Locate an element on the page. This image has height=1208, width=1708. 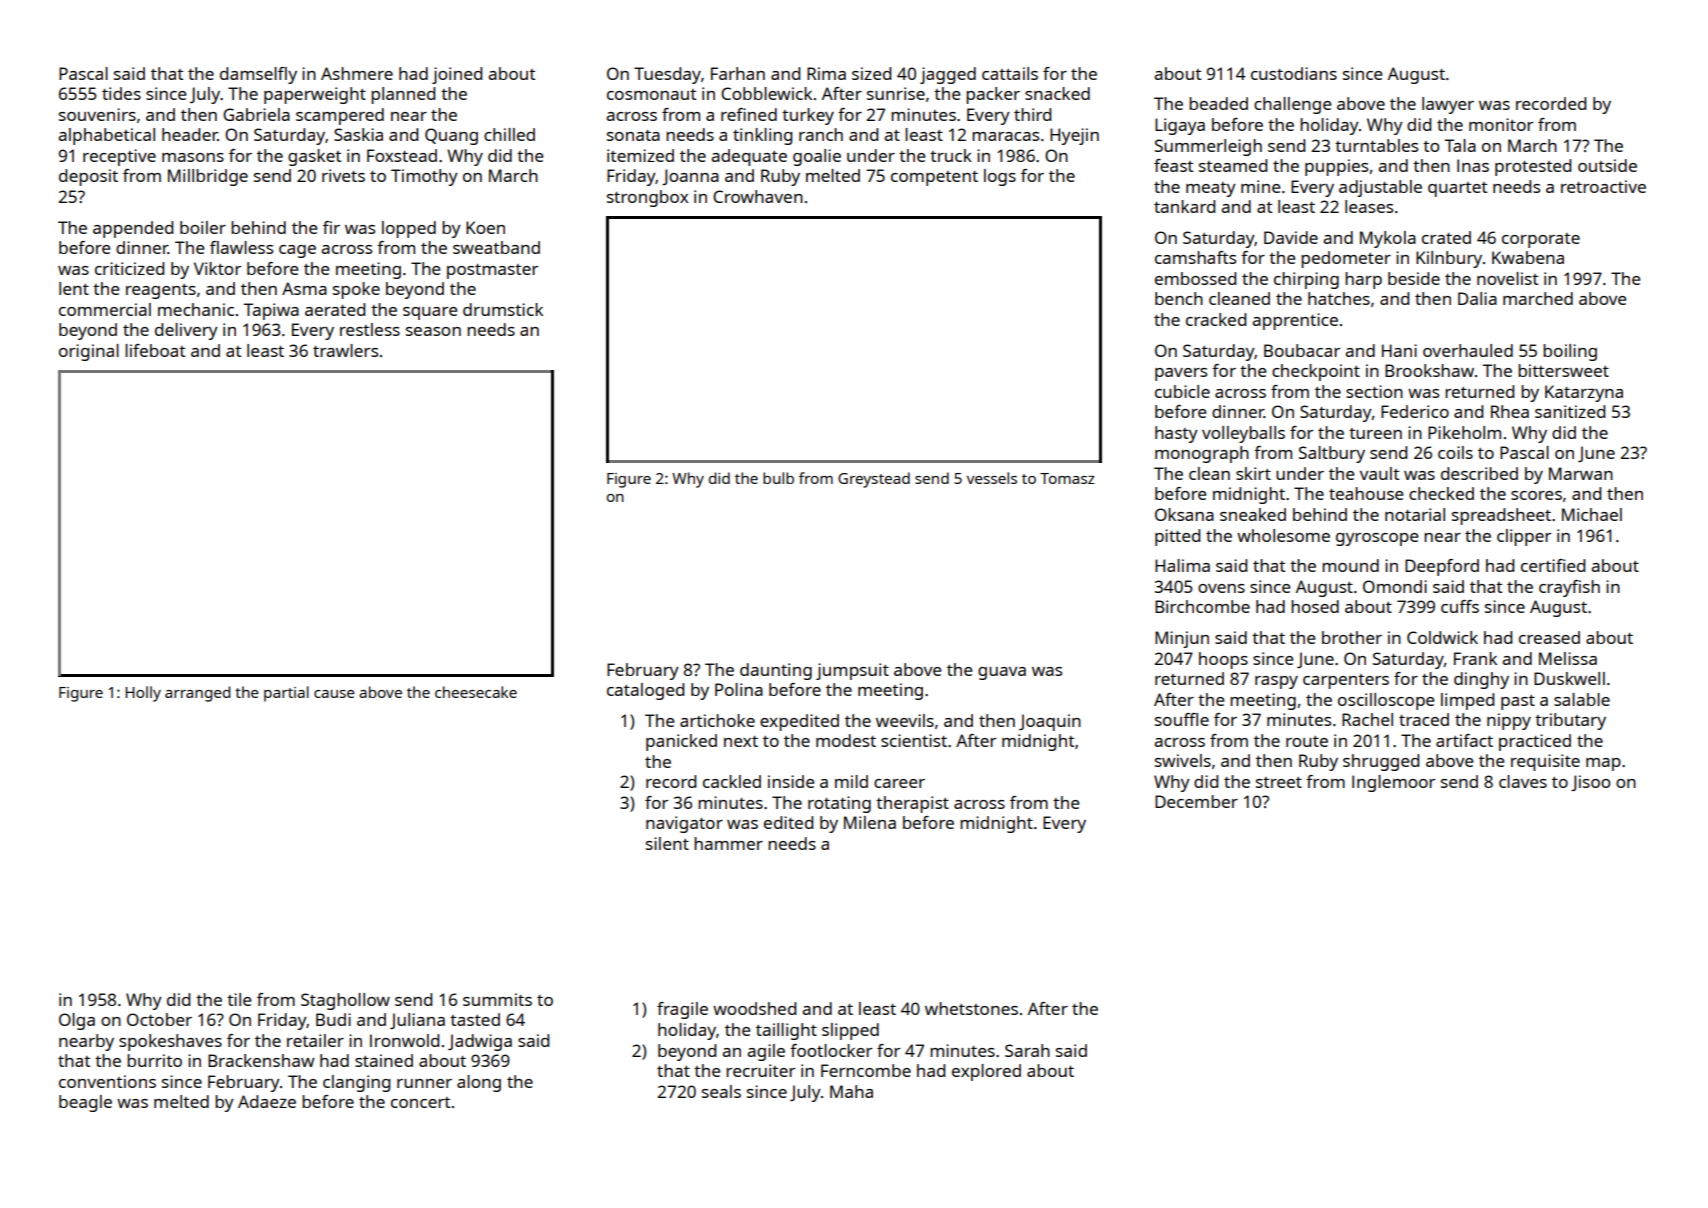
maracas is located at coordinates (1005, 136).
